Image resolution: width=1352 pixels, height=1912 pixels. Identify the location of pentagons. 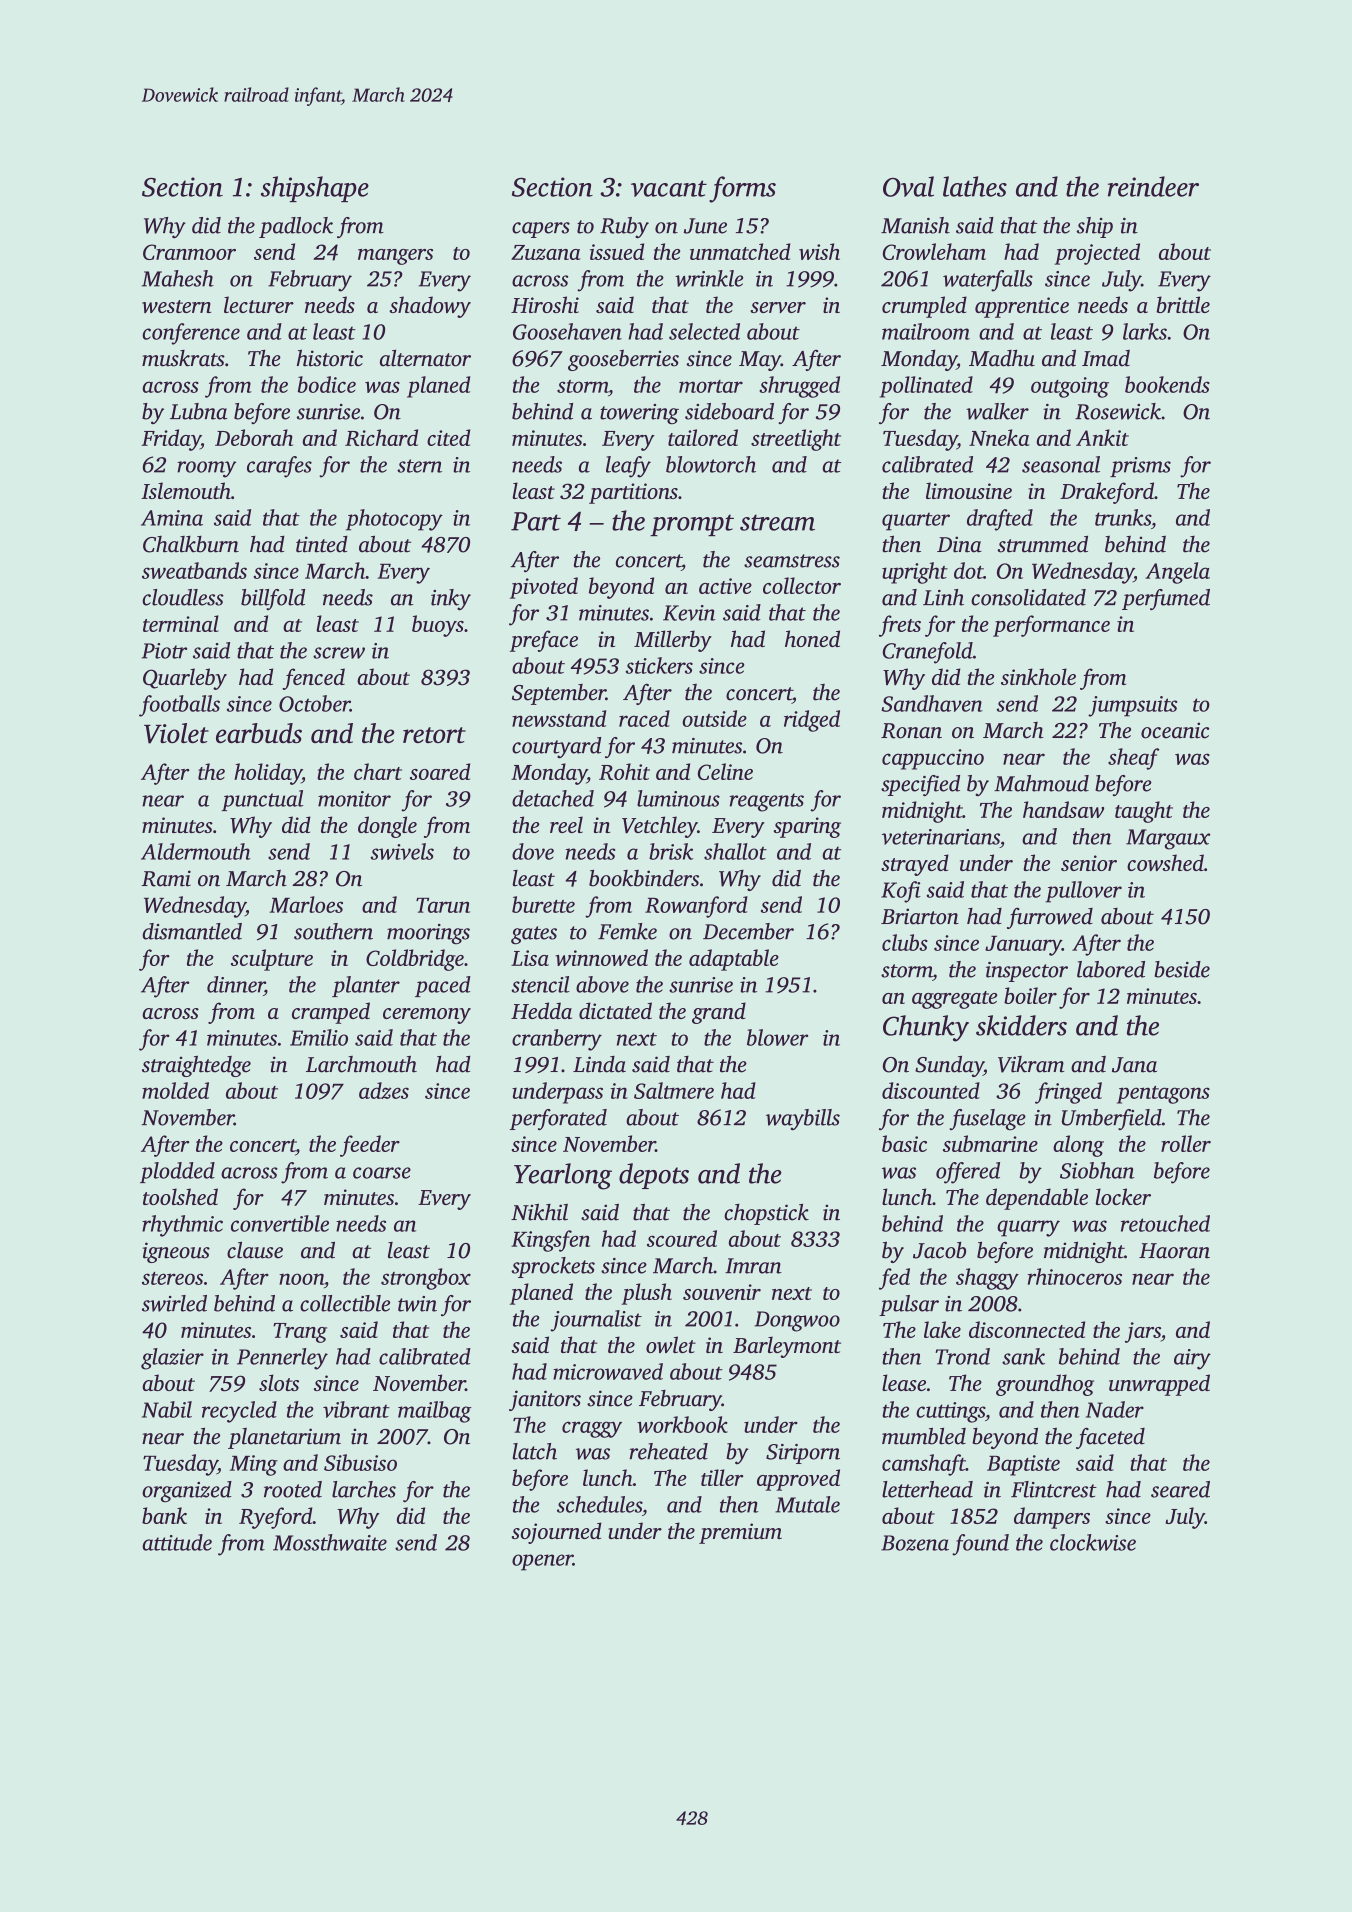
(1163, 1095).
